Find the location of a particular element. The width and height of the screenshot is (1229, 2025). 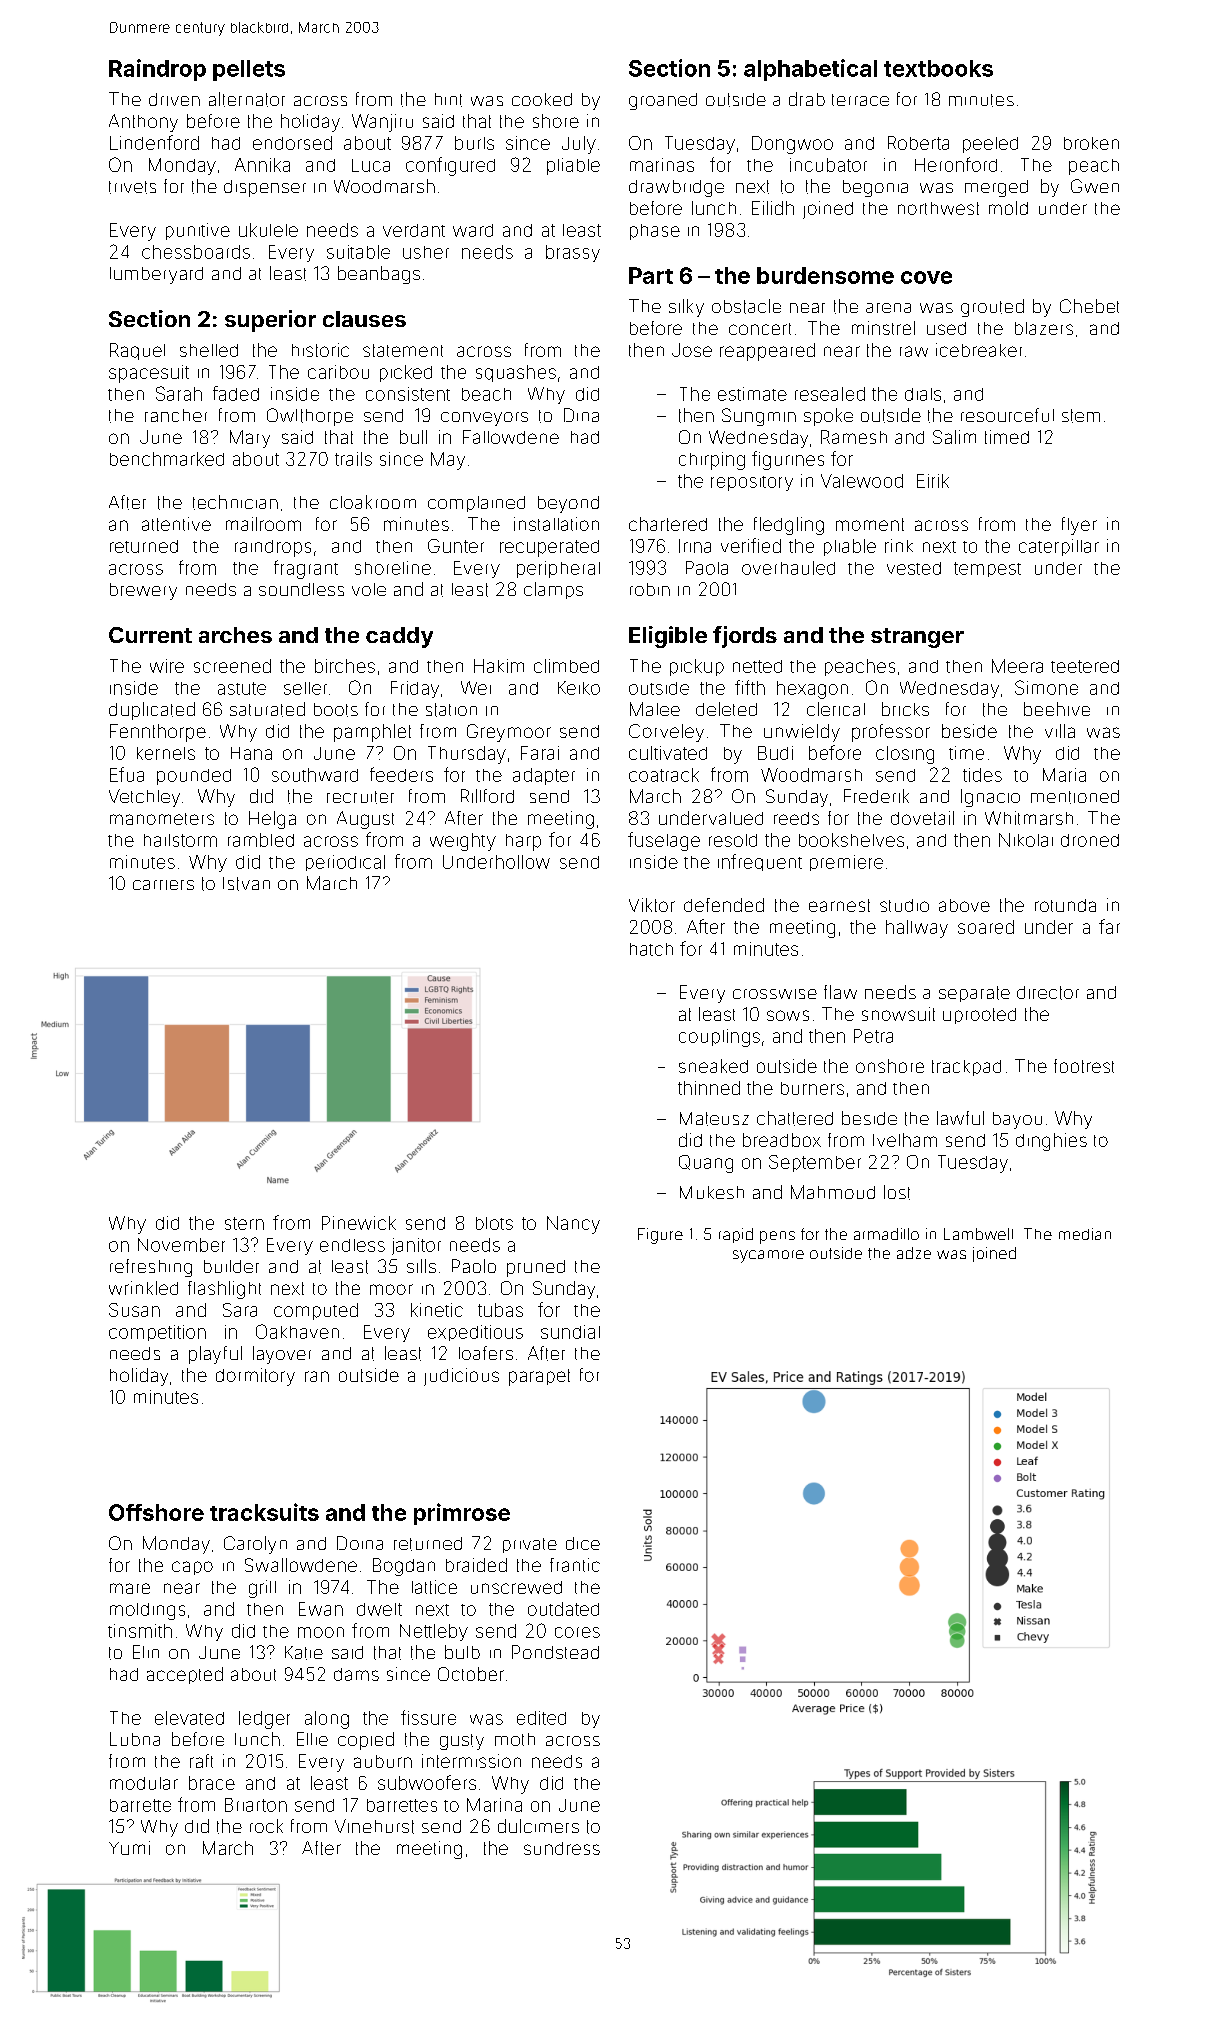

trackpad is located at coordinates (966, 1068).
